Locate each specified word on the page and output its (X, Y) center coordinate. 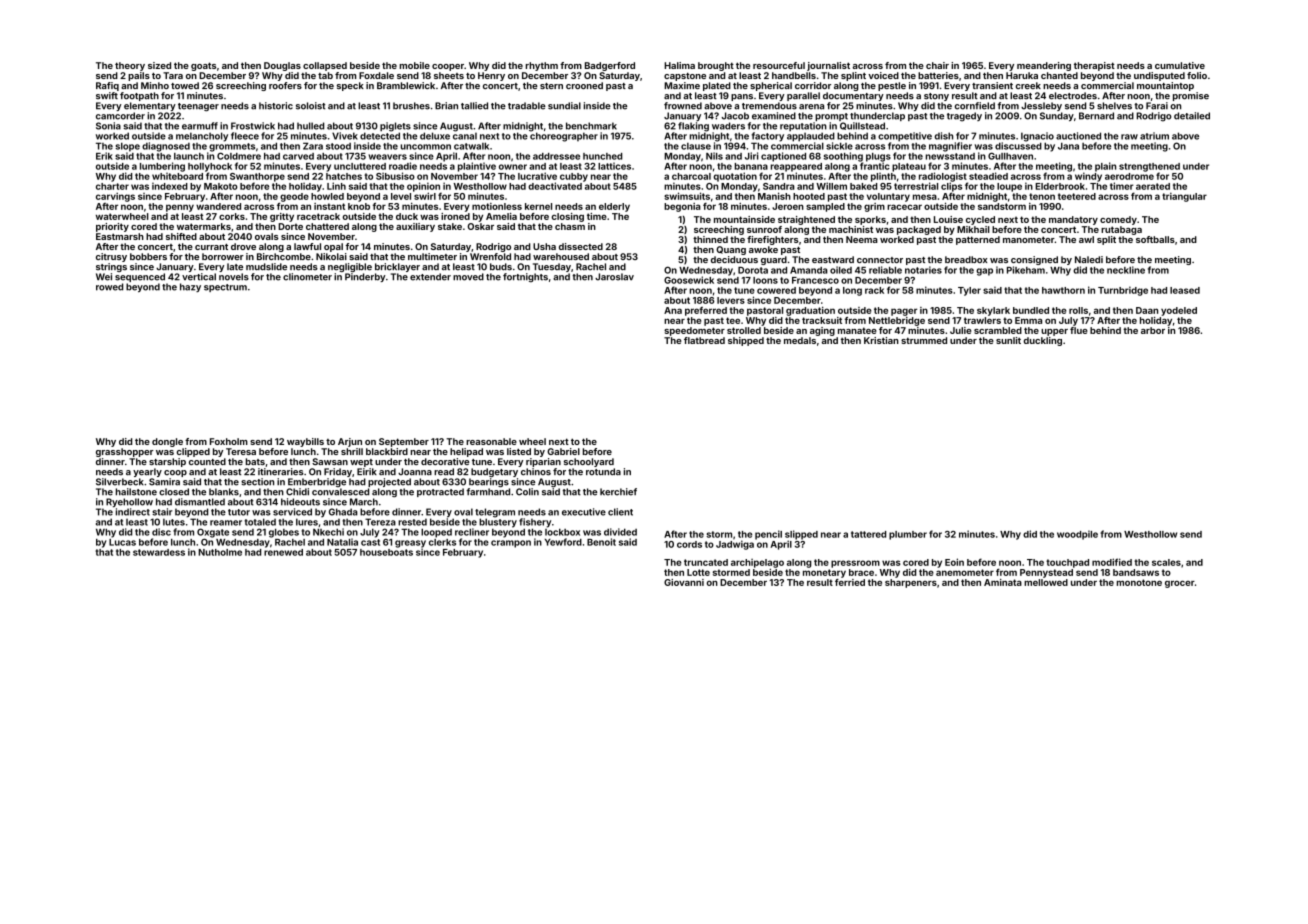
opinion (423, 187)
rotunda (603, 472)
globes (284, 533)
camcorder (120, 116)
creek (1028, 85)
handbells (794, 75)
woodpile (1077, 535)
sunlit (1008, 340)
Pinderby (365, 277)
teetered (1077, 196)
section (257, 482)
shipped (746, 341)
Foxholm (229, 441)
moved (468, 277)
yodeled (1179, 311)
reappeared (796, 167)
